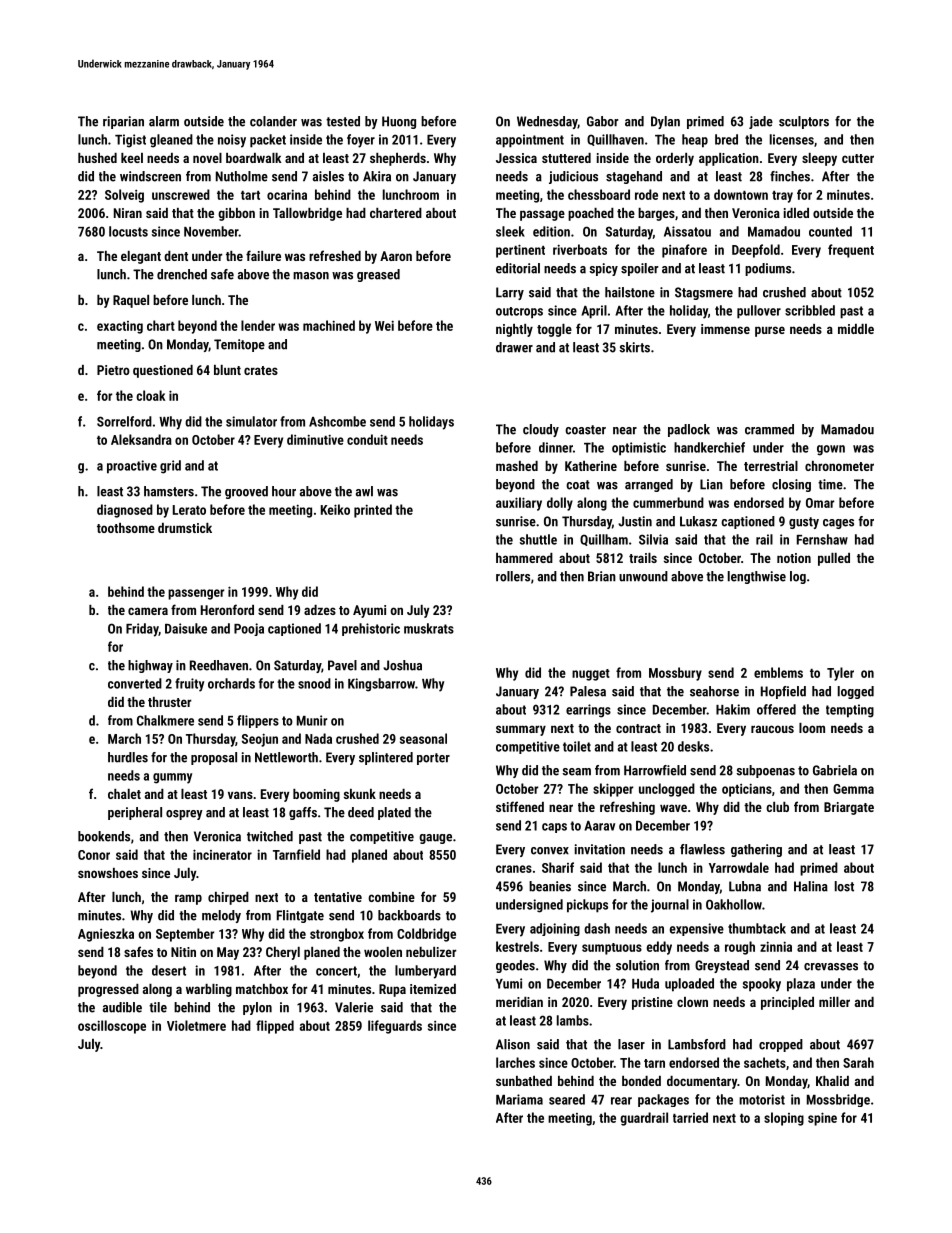 The height and width of the screenshot is (1233, 952). What do you see at coordinates (646, 194) in the screenshot?
I see `rode` at bounding box center [646, 194].
